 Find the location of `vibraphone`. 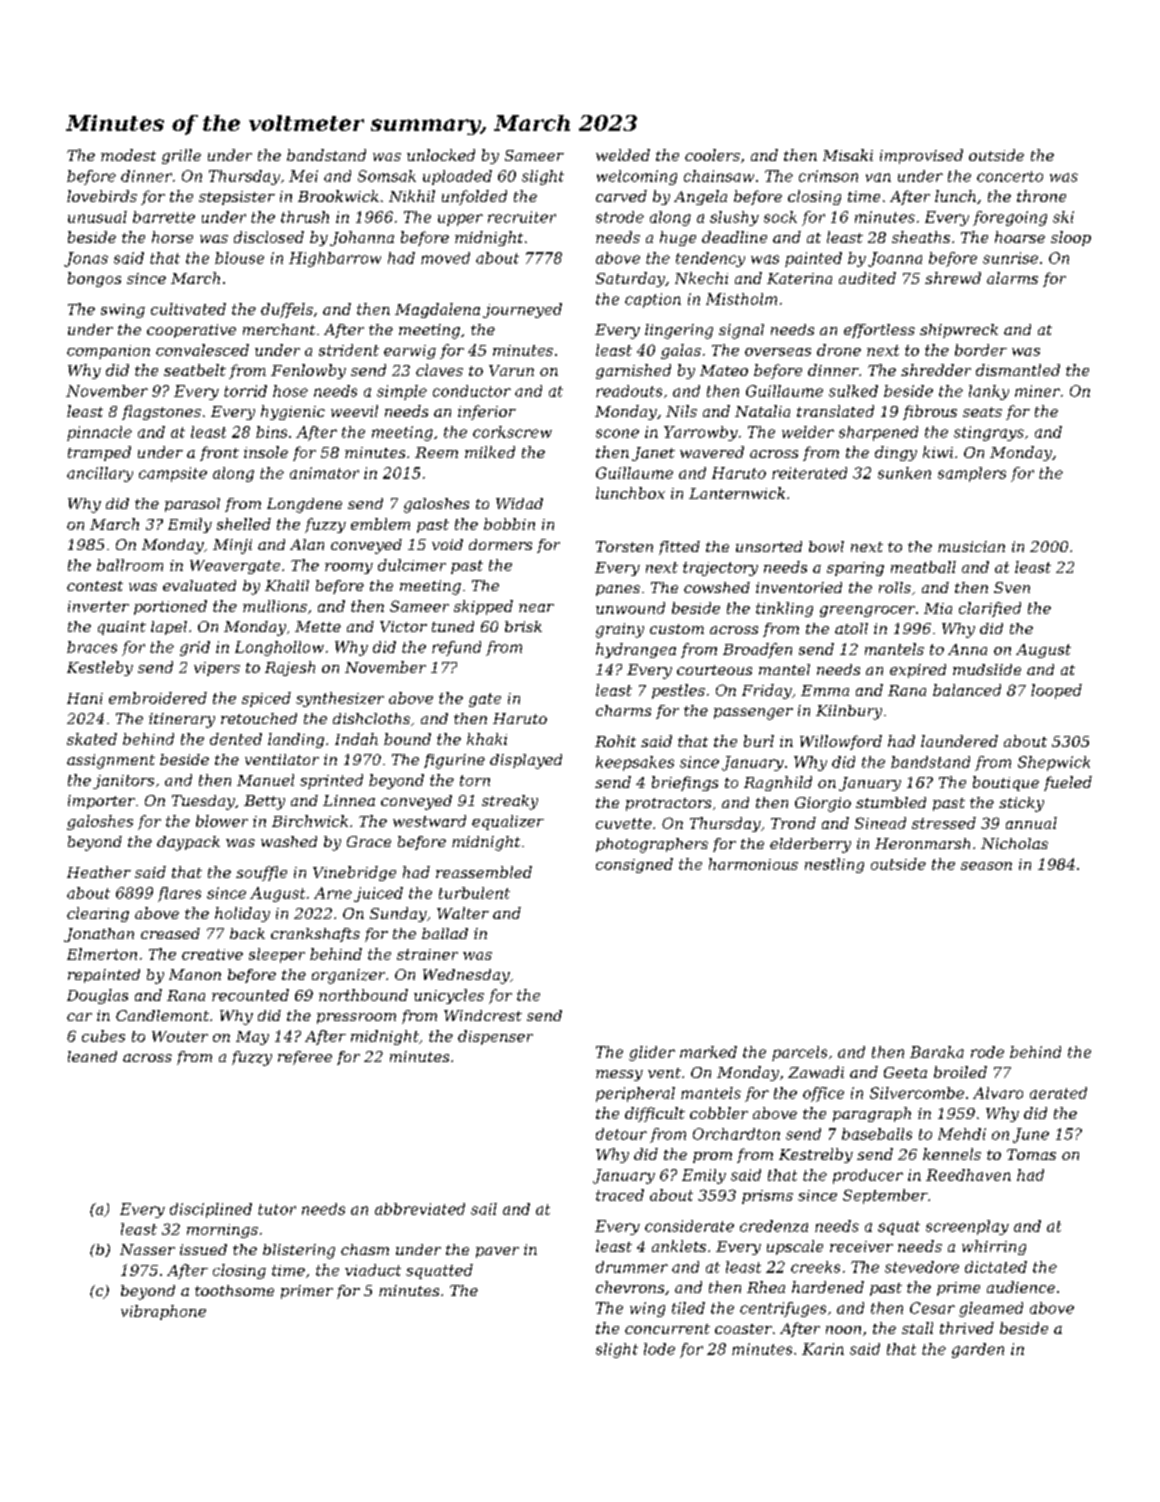

vibraphone is located at coordinates (163, 1312).
